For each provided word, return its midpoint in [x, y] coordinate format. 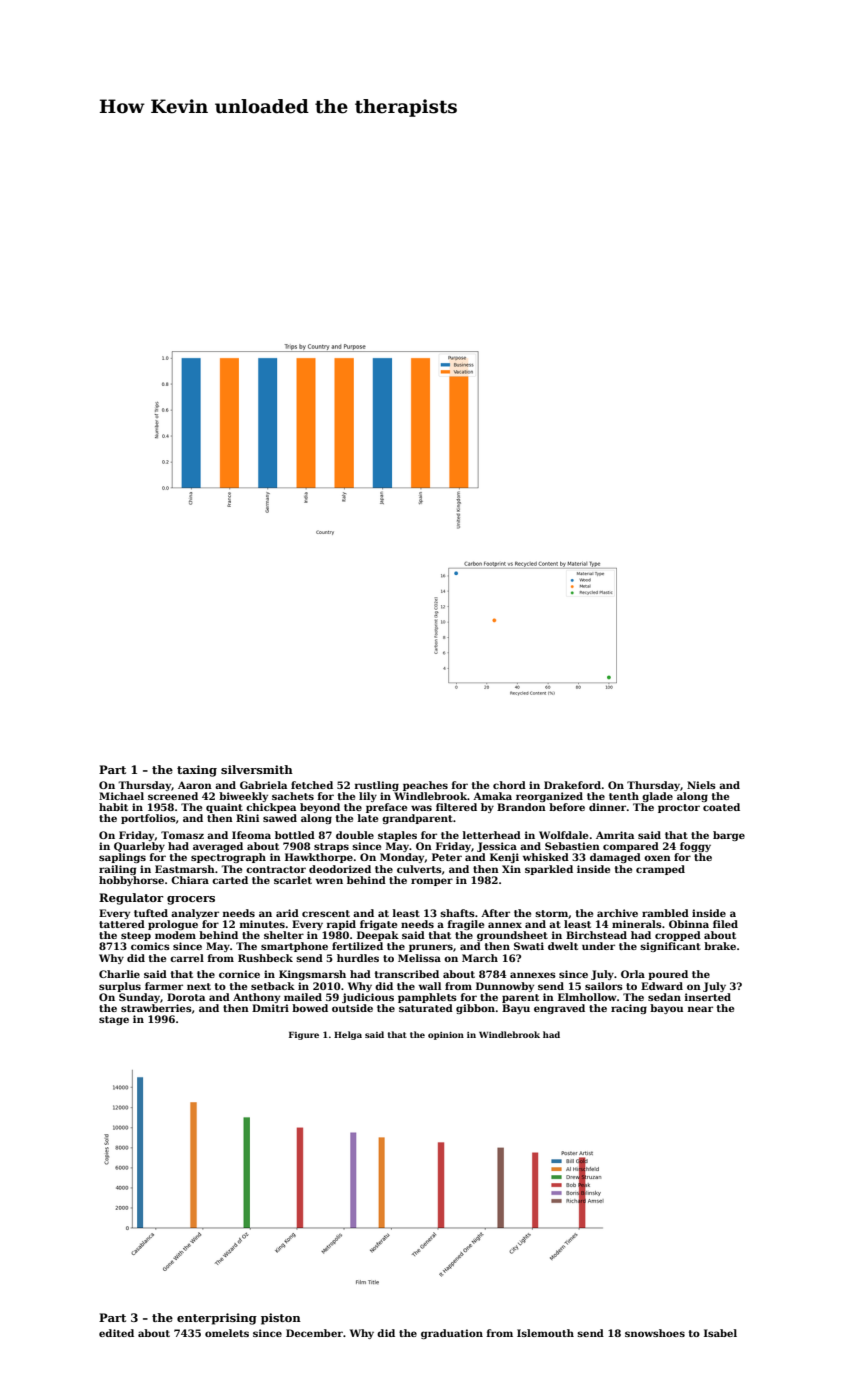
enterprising [217, 1319]
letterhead [492, 835]
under [598, 946]
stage [114, 1020]
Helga [348, 1035]
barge [729, 836]
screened [173, 796]
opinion [446, 1036]
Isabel [720, 1333]
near [700, 1009]
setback [273, 986]
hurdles [358, 958]
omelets [227, 1333]
